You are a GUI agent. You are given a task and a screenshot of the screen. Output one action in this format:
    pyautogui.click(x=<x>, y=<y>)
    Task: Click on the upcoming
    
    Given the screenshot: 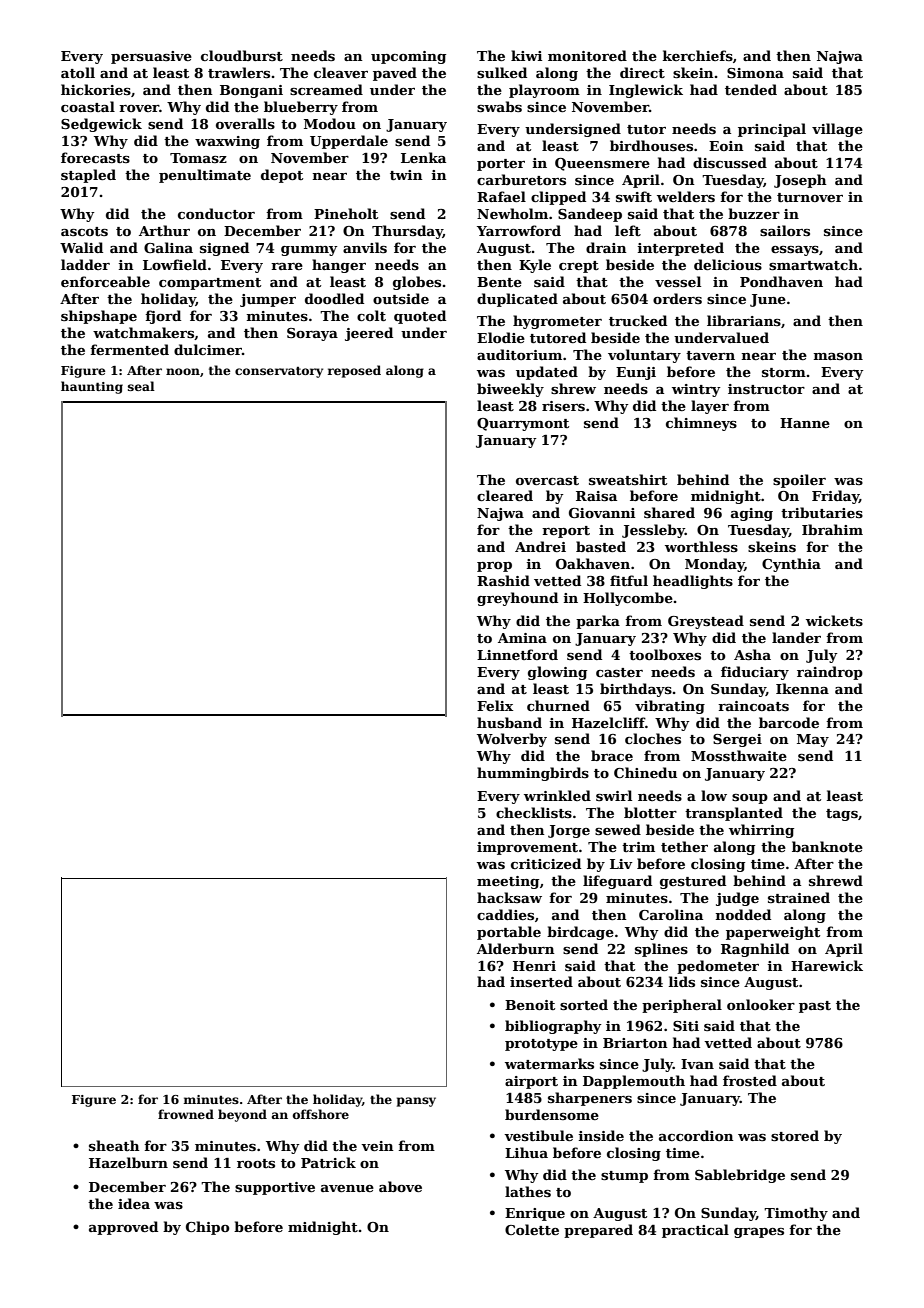 What is the action you would take?
    pyautogui.click(x=408, y=57)
